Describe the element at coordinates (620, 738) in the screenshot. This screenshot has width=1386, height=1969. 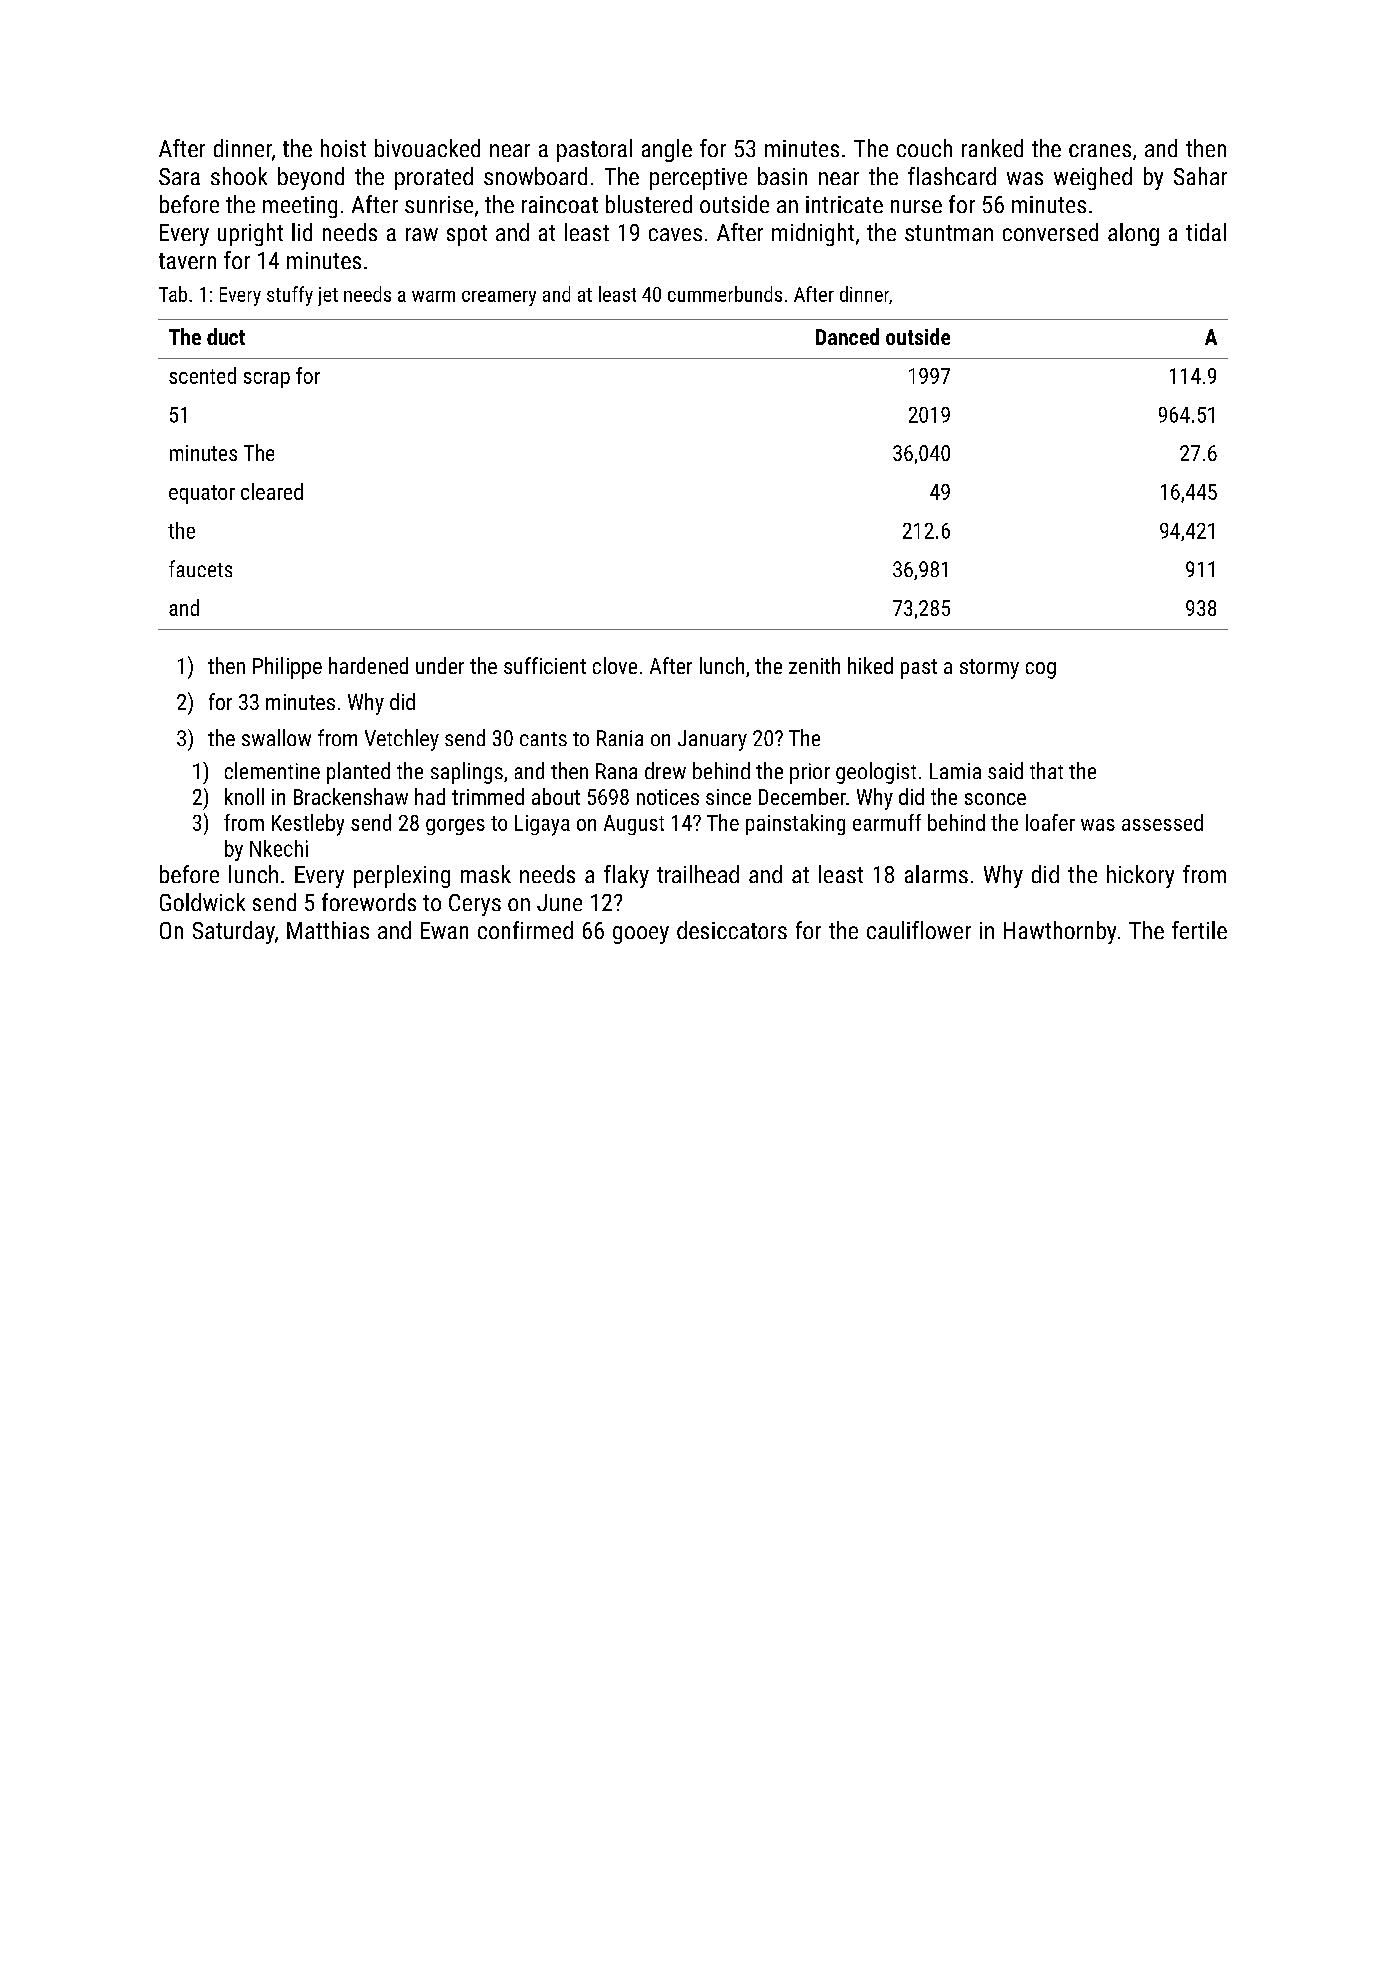
I see `Rania` at that location.
